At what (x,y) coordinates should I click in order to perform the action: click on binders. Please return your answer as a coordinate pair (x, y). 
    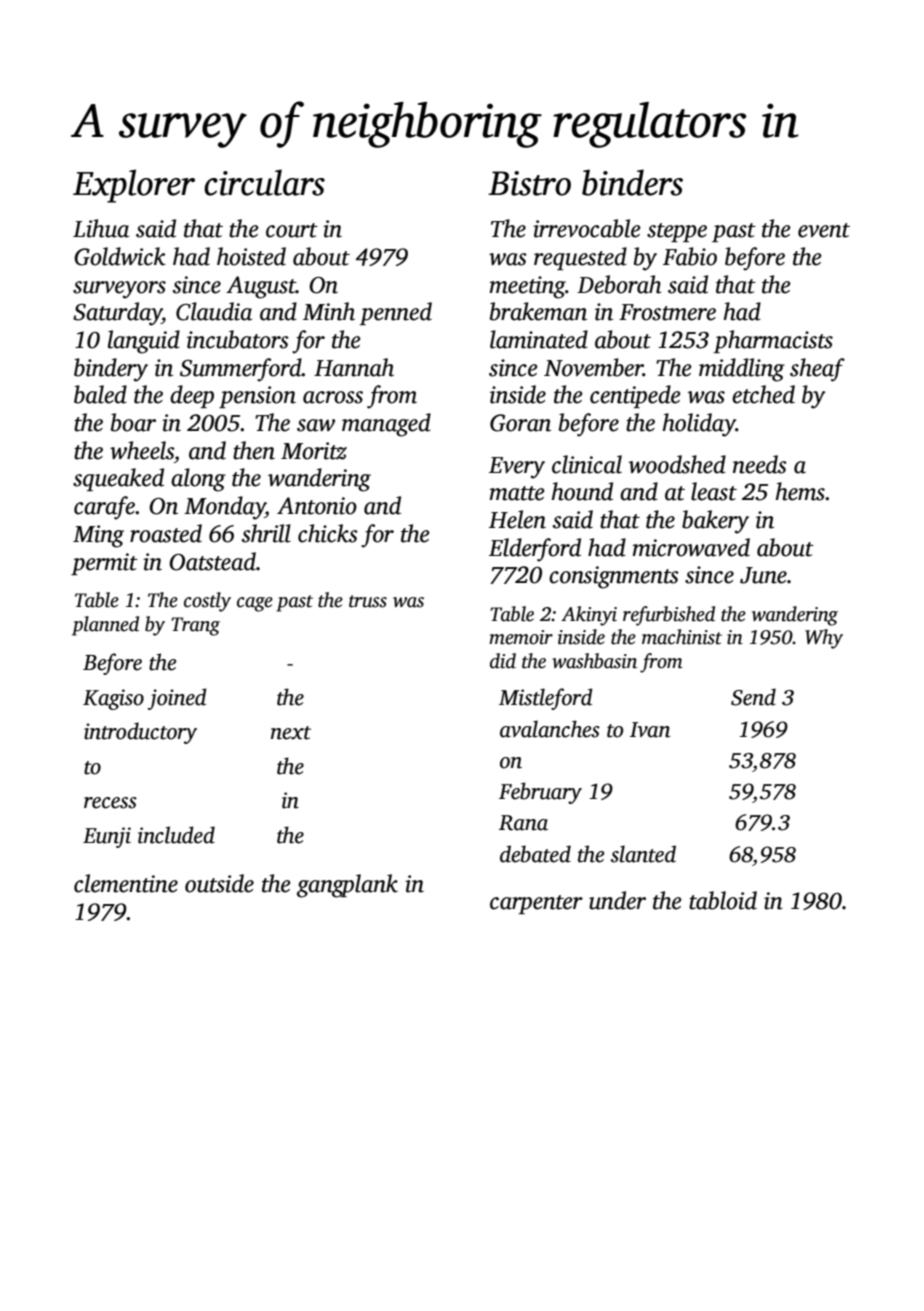
    Looking at the image, I should click on (632, 182).
